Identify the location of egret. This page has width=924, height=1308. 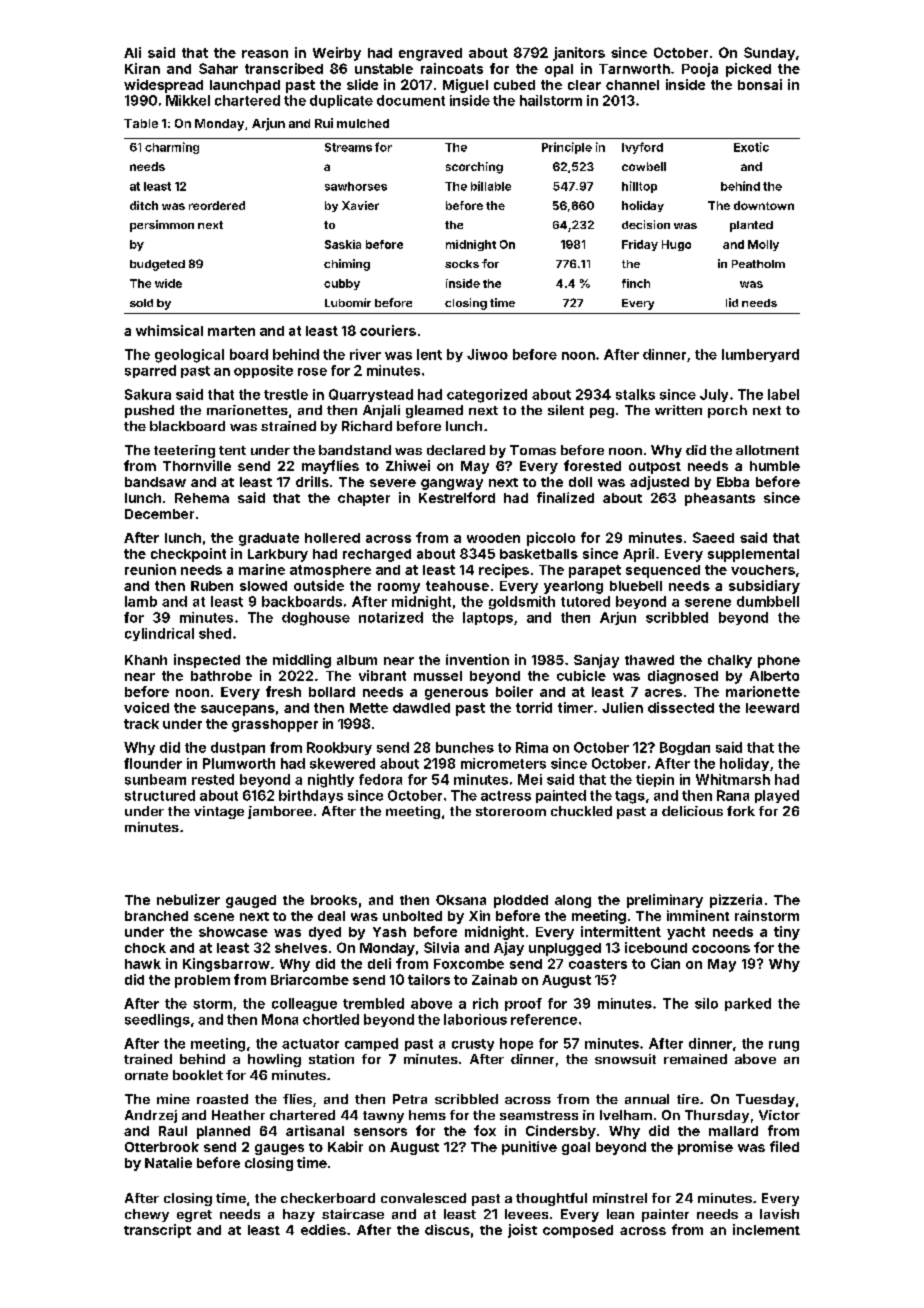
(194, 1216).
